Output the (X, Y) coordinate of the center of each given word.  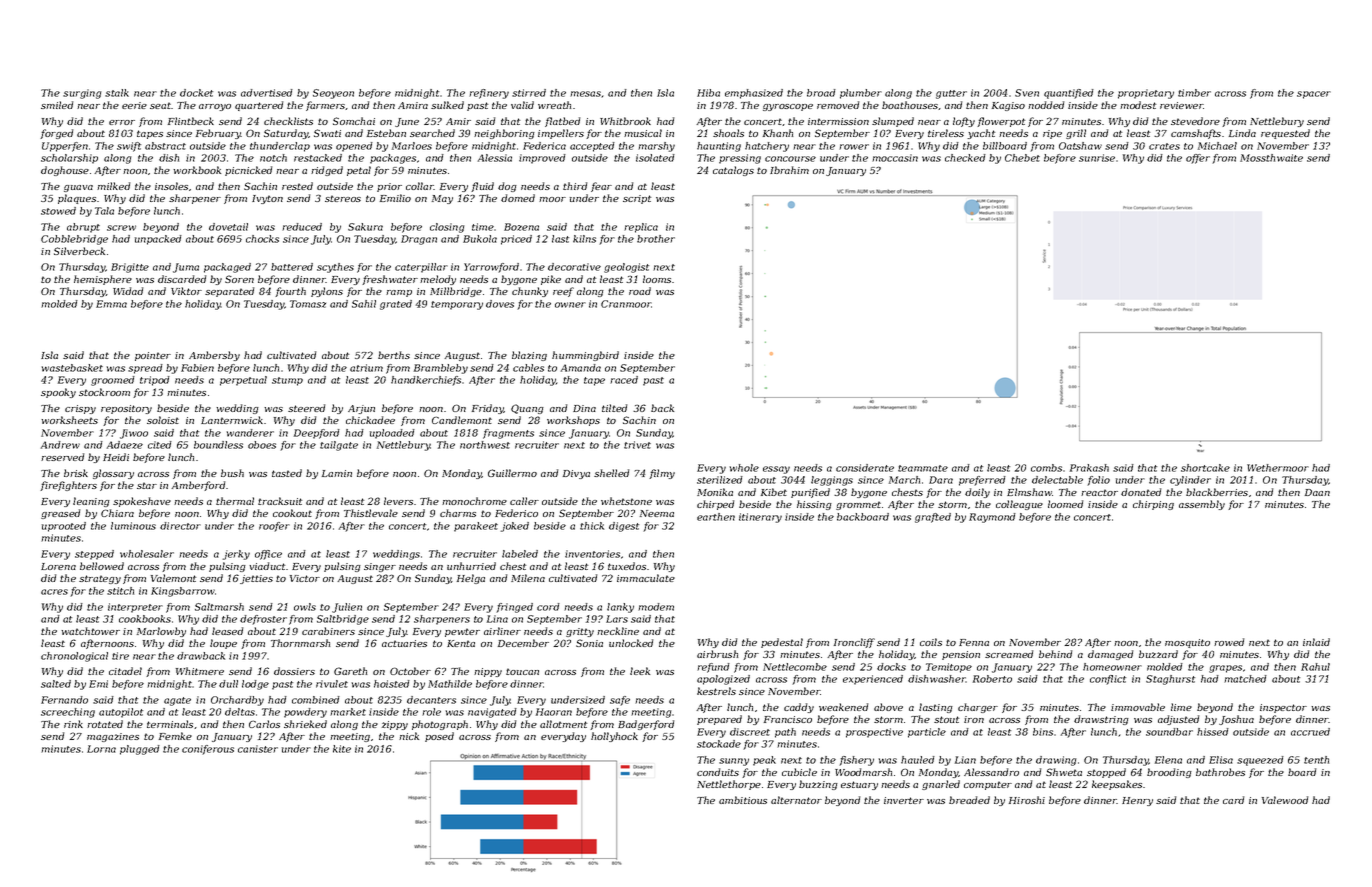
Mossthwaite (1271, 158)
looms (657, 279)
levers (398, 501)
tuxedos (627, 566)
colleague (1019, 505)
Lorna (101, 749)
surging (82, 94)
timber (1194, 93)
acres (54, 592)
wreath (554, 105)
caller (524, 501)
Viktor (186, 291)
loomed (1065, 504)
